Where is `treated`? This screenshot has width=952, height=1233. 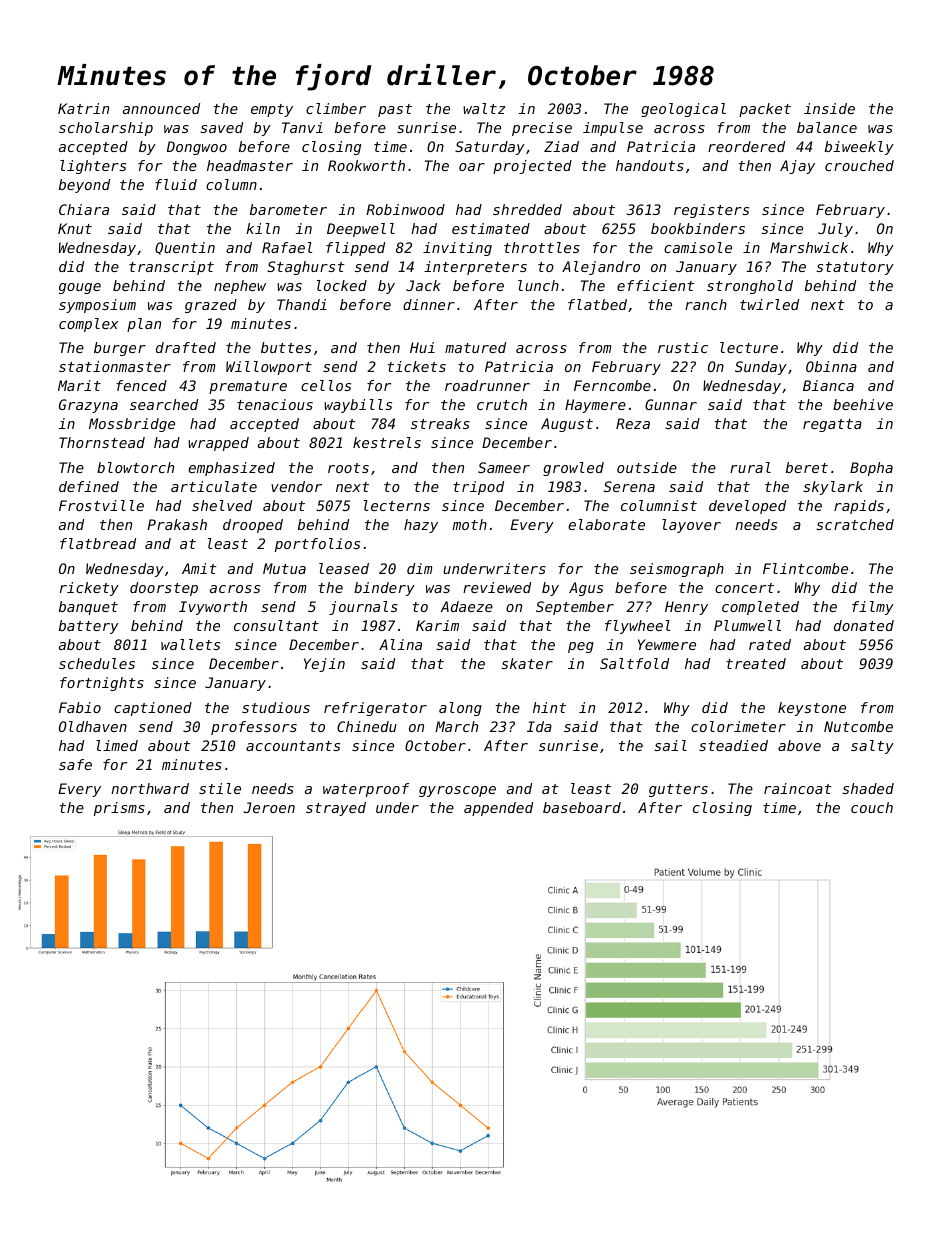
treated is located at coordinates (756, 663).
